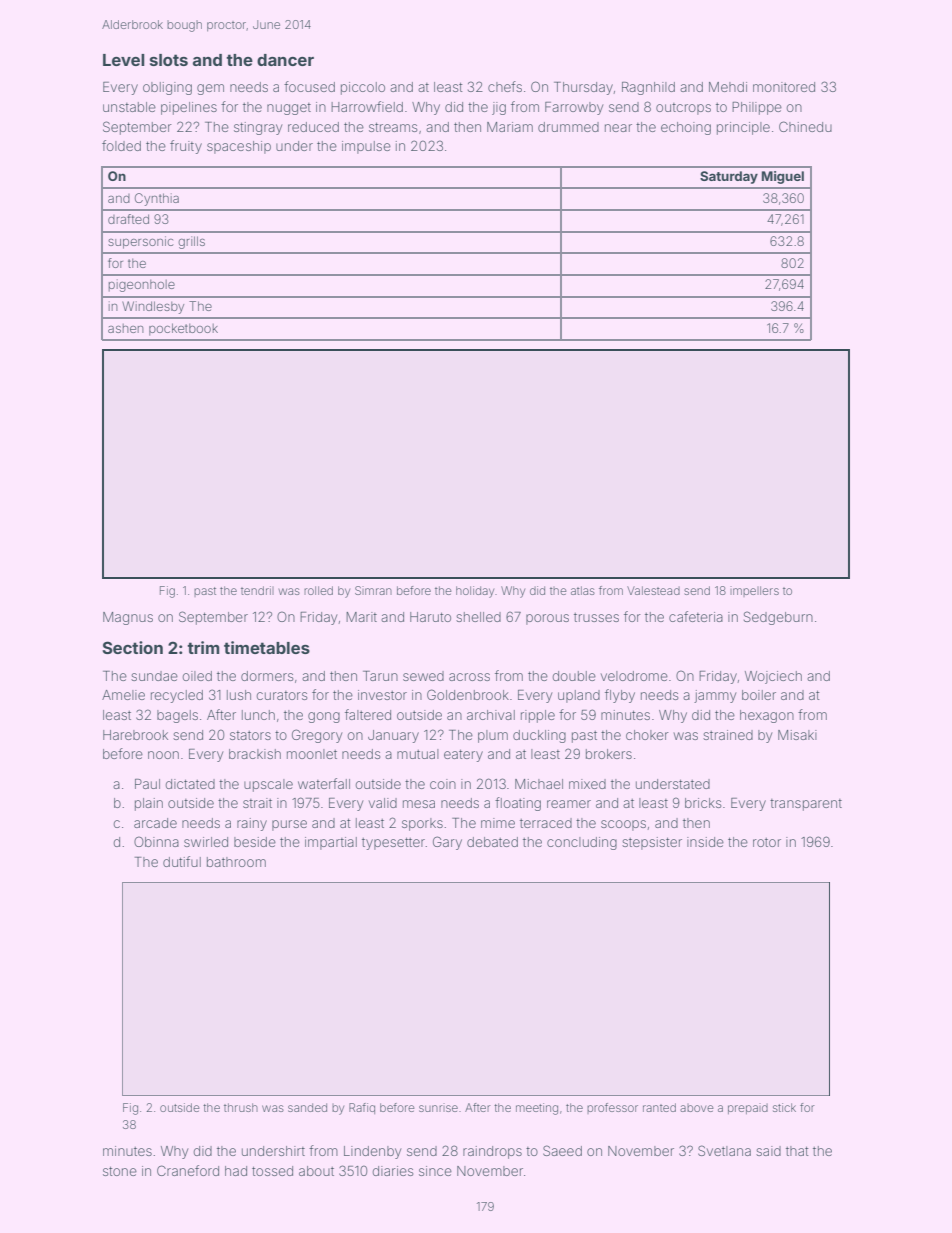 The height and width of the document is (1233, 952). I want to click on porous, so click(547, 619).
